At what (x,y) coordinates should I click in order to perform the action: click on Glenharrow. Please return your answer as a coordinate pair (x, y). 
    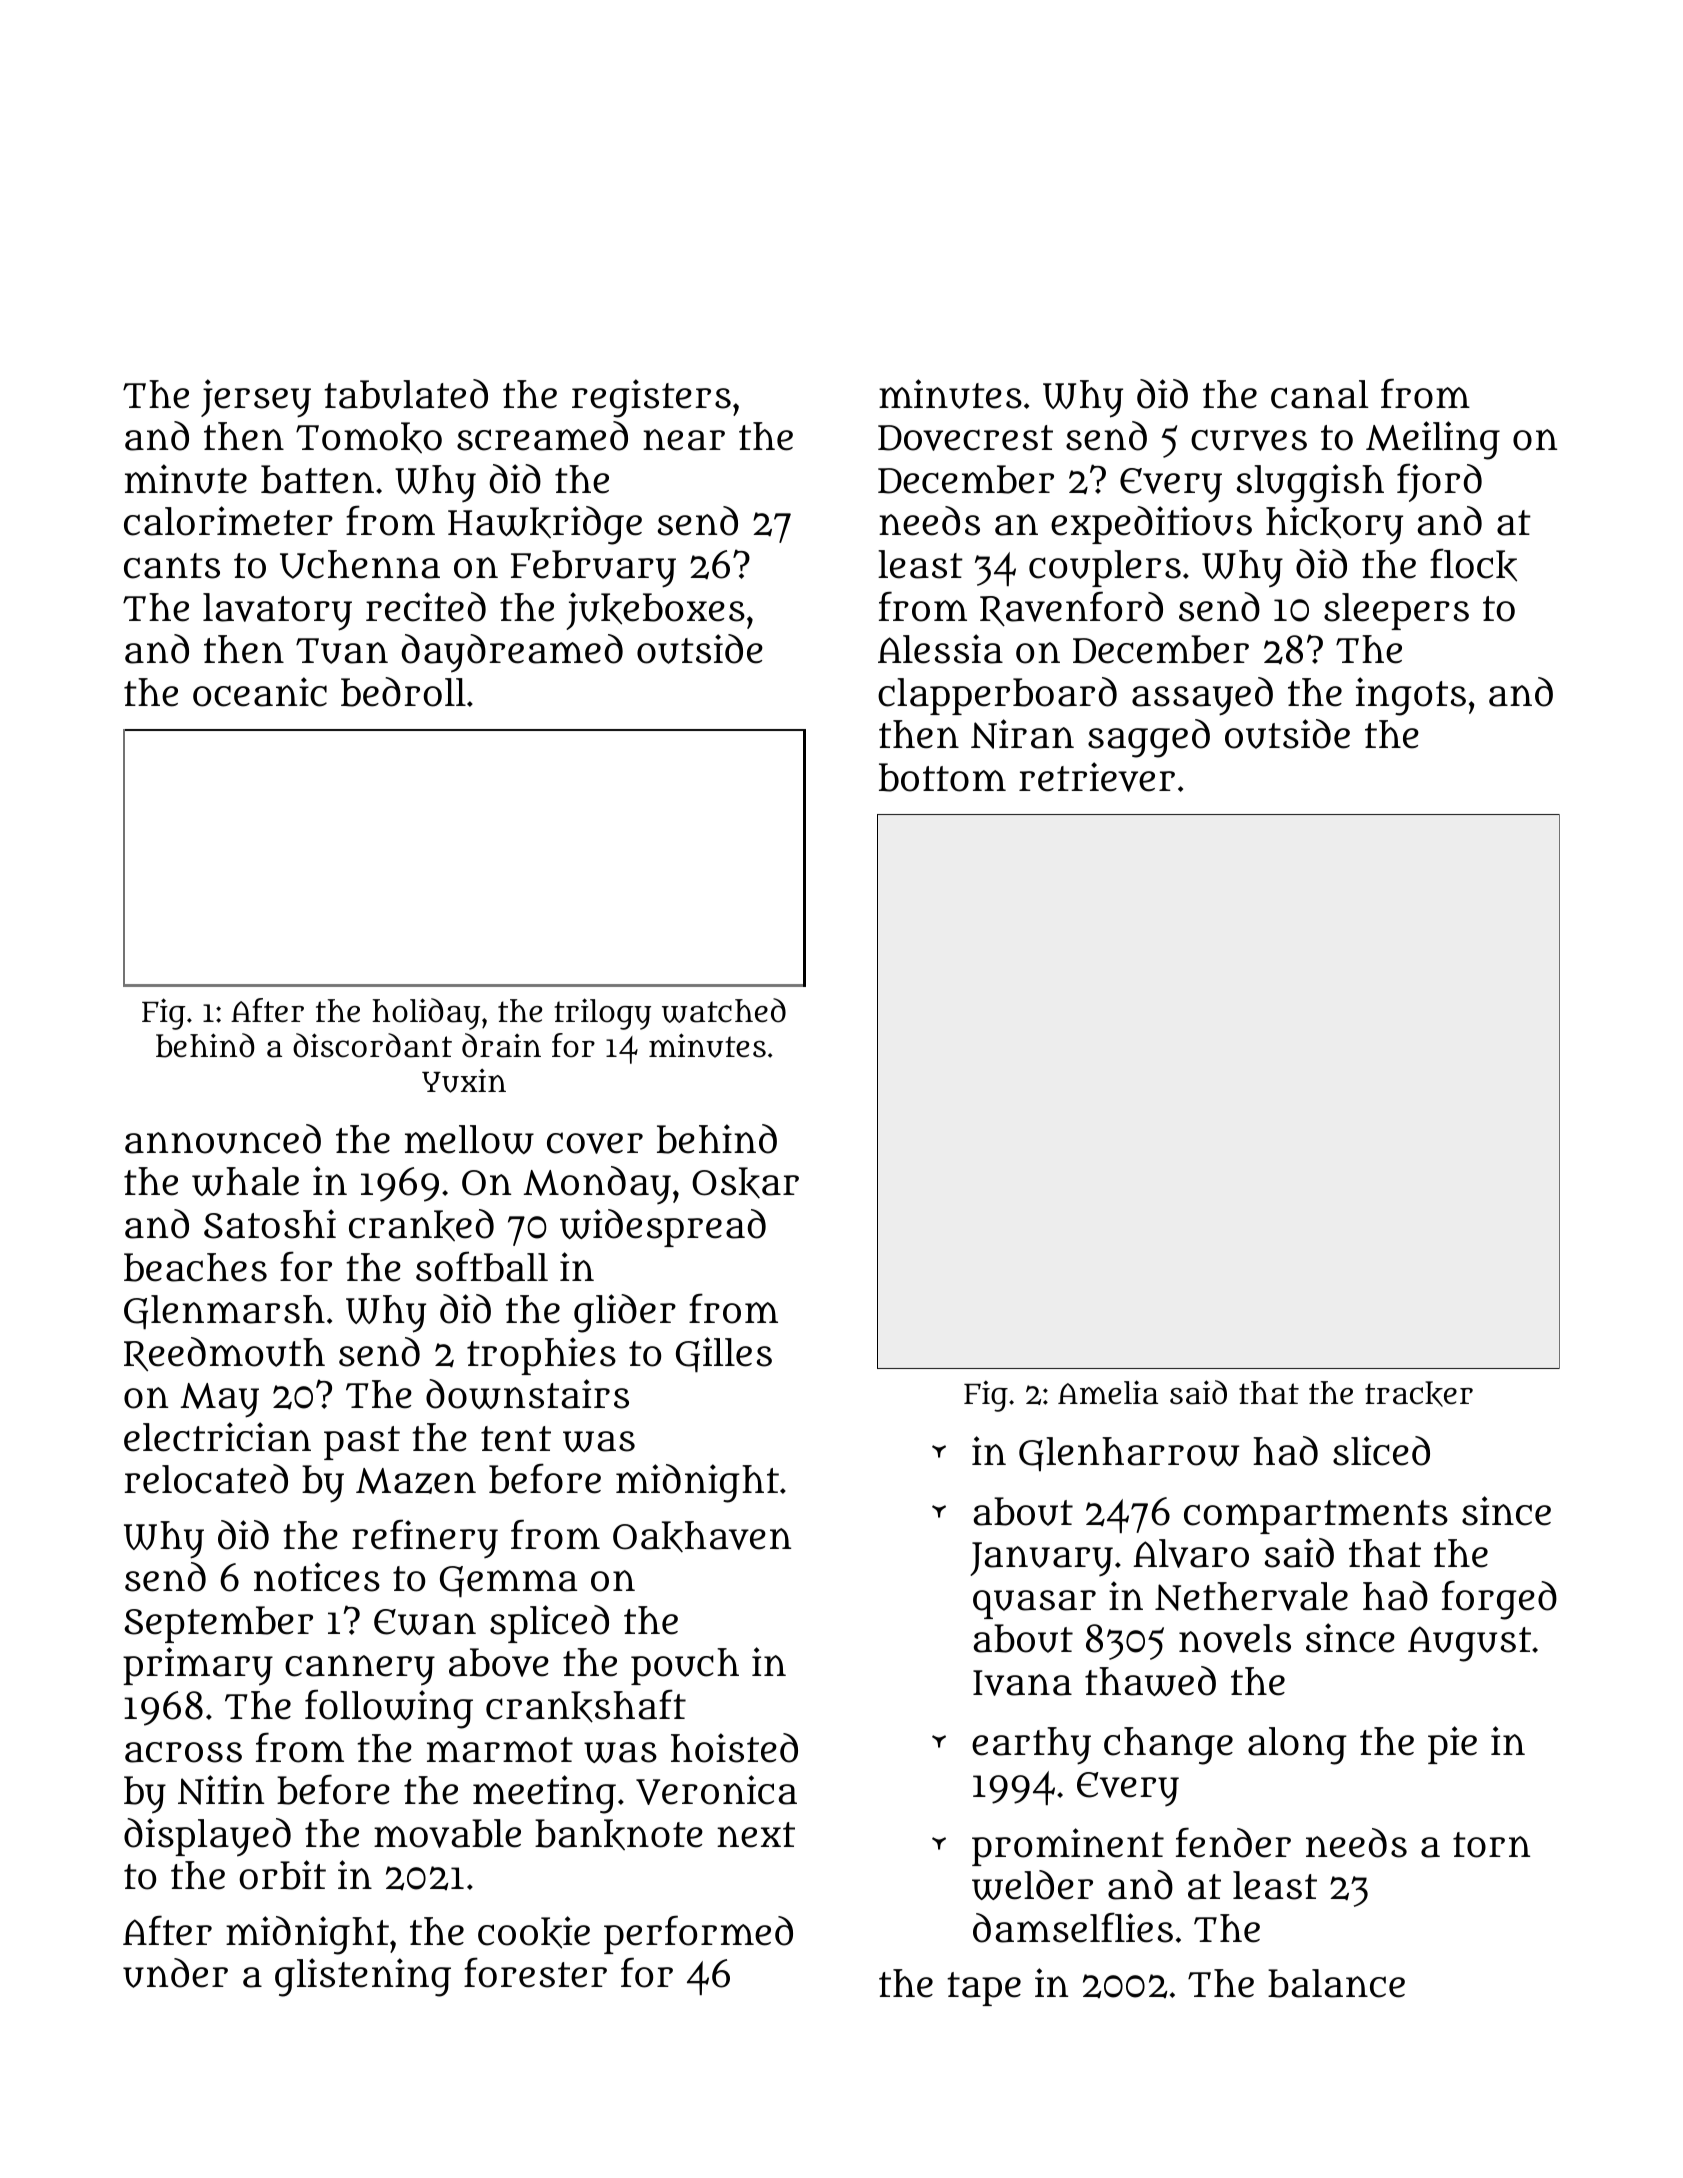
    Looking at the image, I should click on (1129, 1454).
